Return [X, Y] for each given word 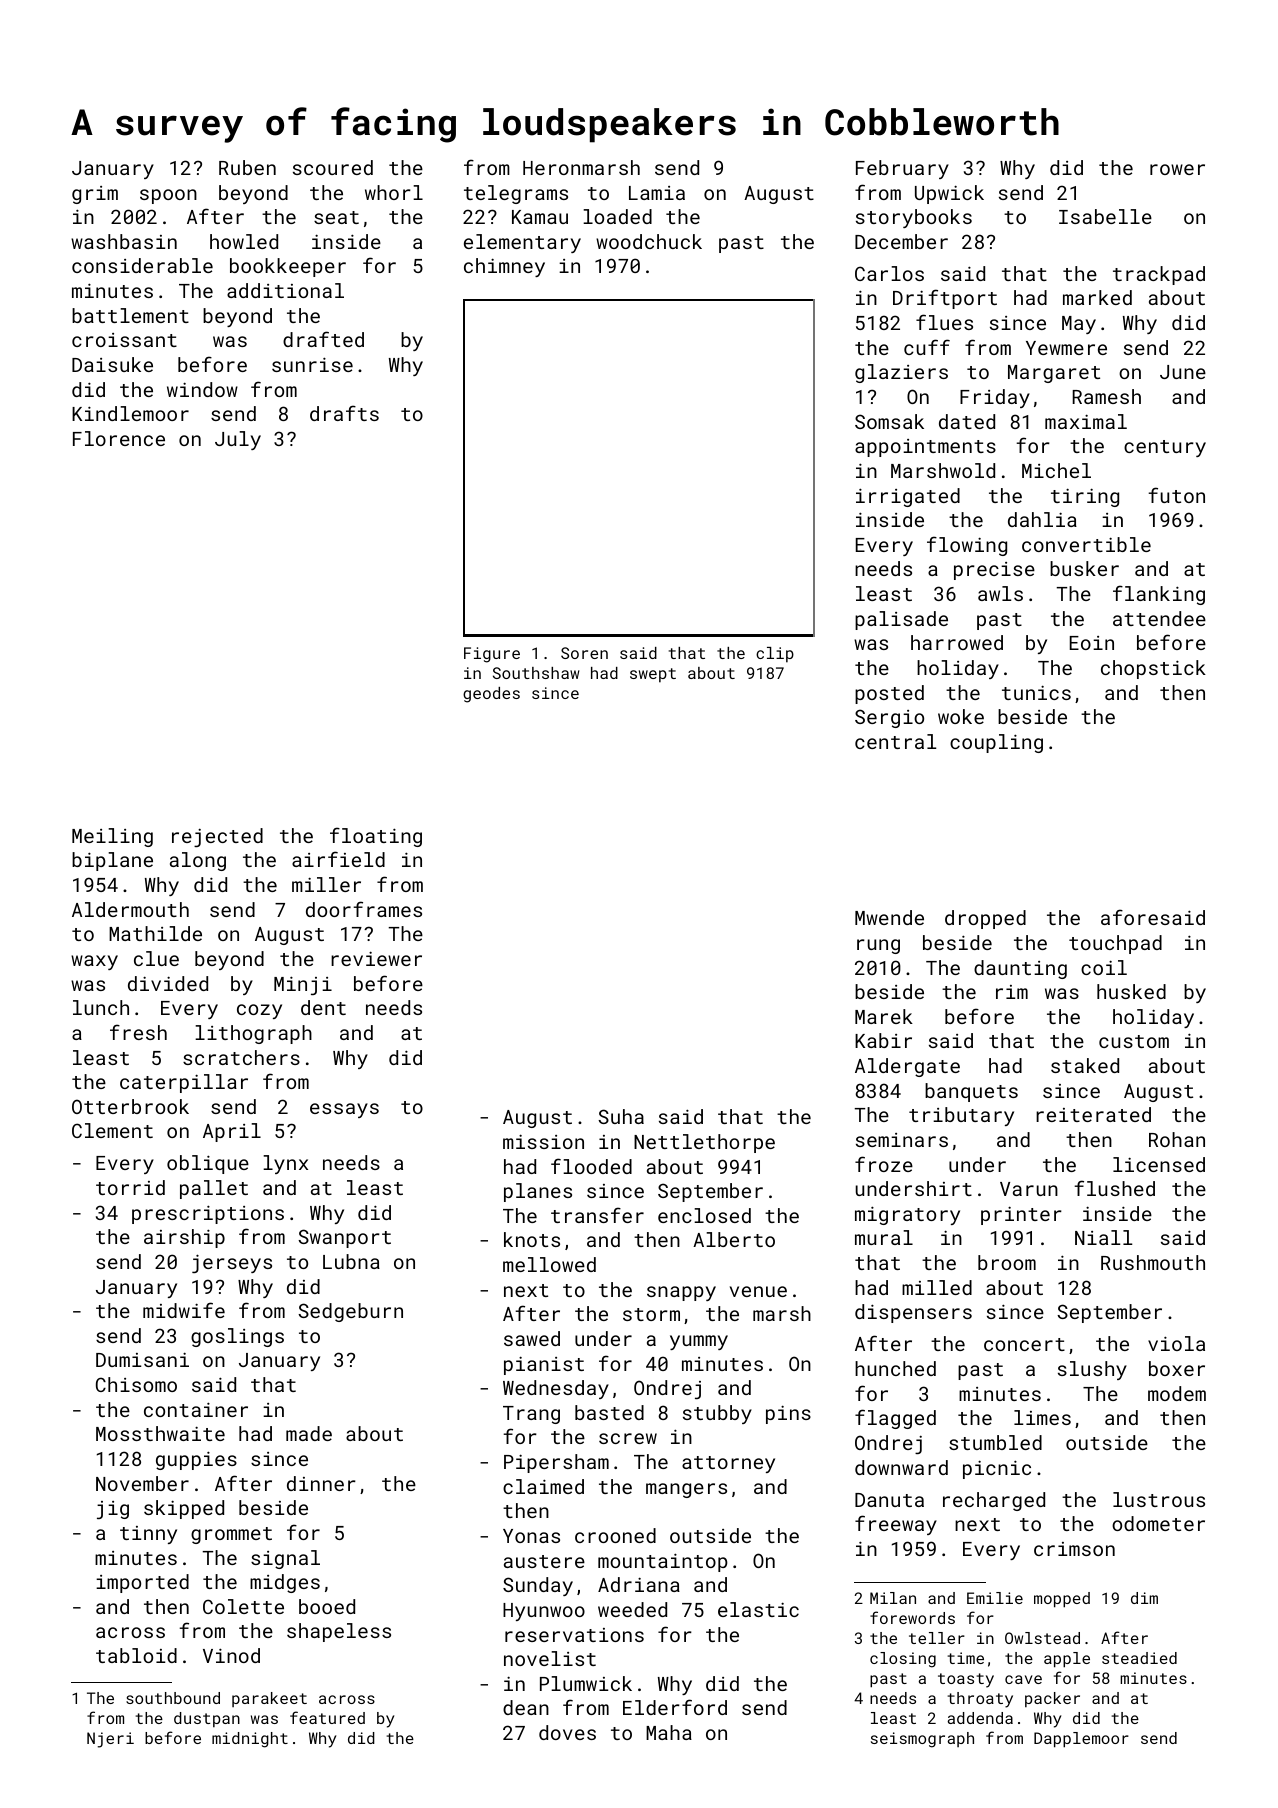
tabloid [136, 1655]
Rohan [1177, 1139]
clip [775, 655]
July [238, 440]
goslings [237, 1337]
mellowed [549, 1264]
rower [1177, 169]
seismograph [922, 1740]
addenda [980, 1718]
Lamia [657, 193]
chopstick [1153, 669]
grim [95, 195]
